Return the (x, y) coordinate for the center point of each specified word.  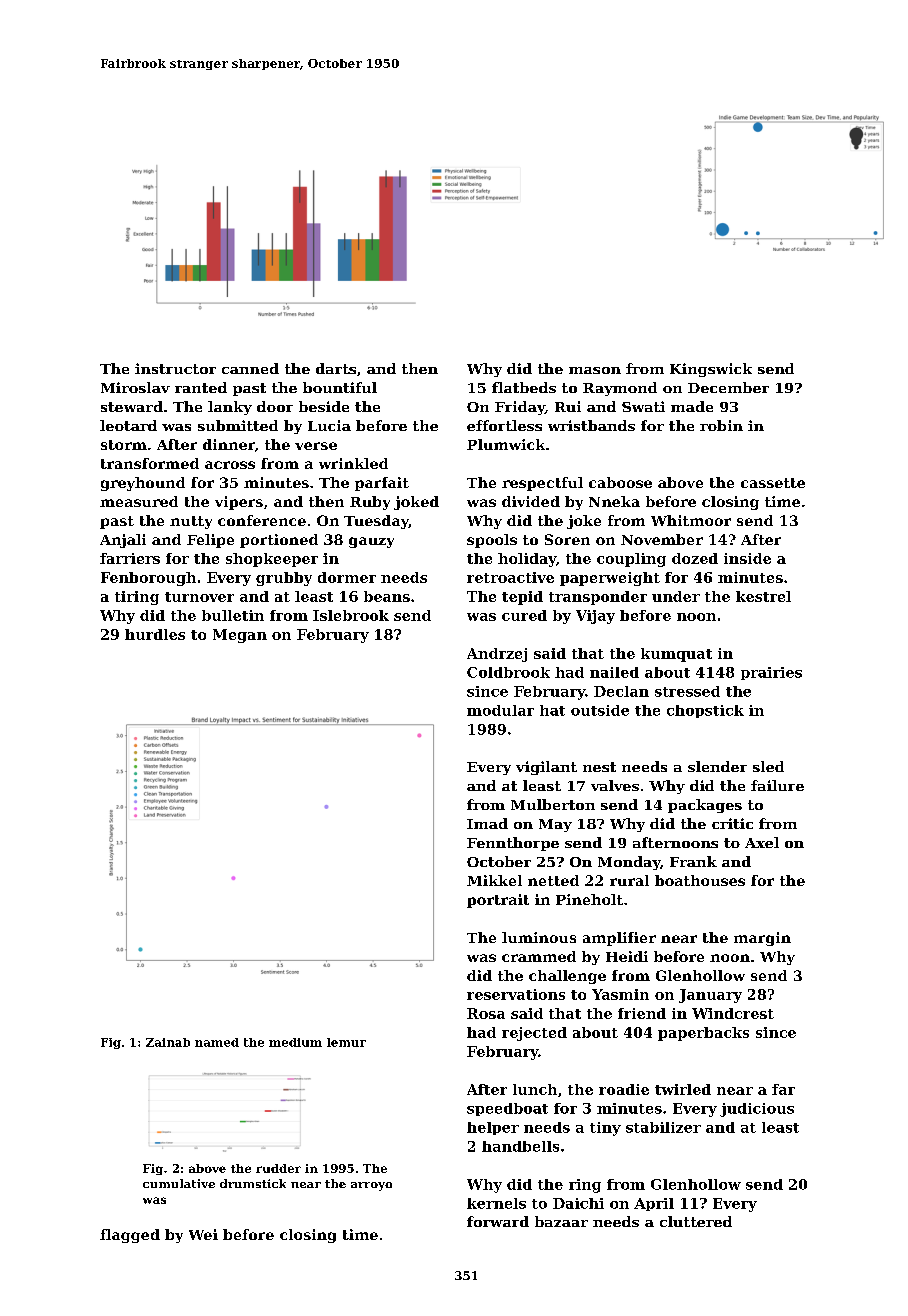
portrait (498, 901)
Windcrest (733, 1013)
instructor (175, 368)
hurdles (155, 634)
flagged (130, 1236)
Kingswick (711, 370)
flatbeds (524, 387)
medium (295, 1042)
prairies (771, 673)
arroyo (371, 1186)
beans (387, 596)
